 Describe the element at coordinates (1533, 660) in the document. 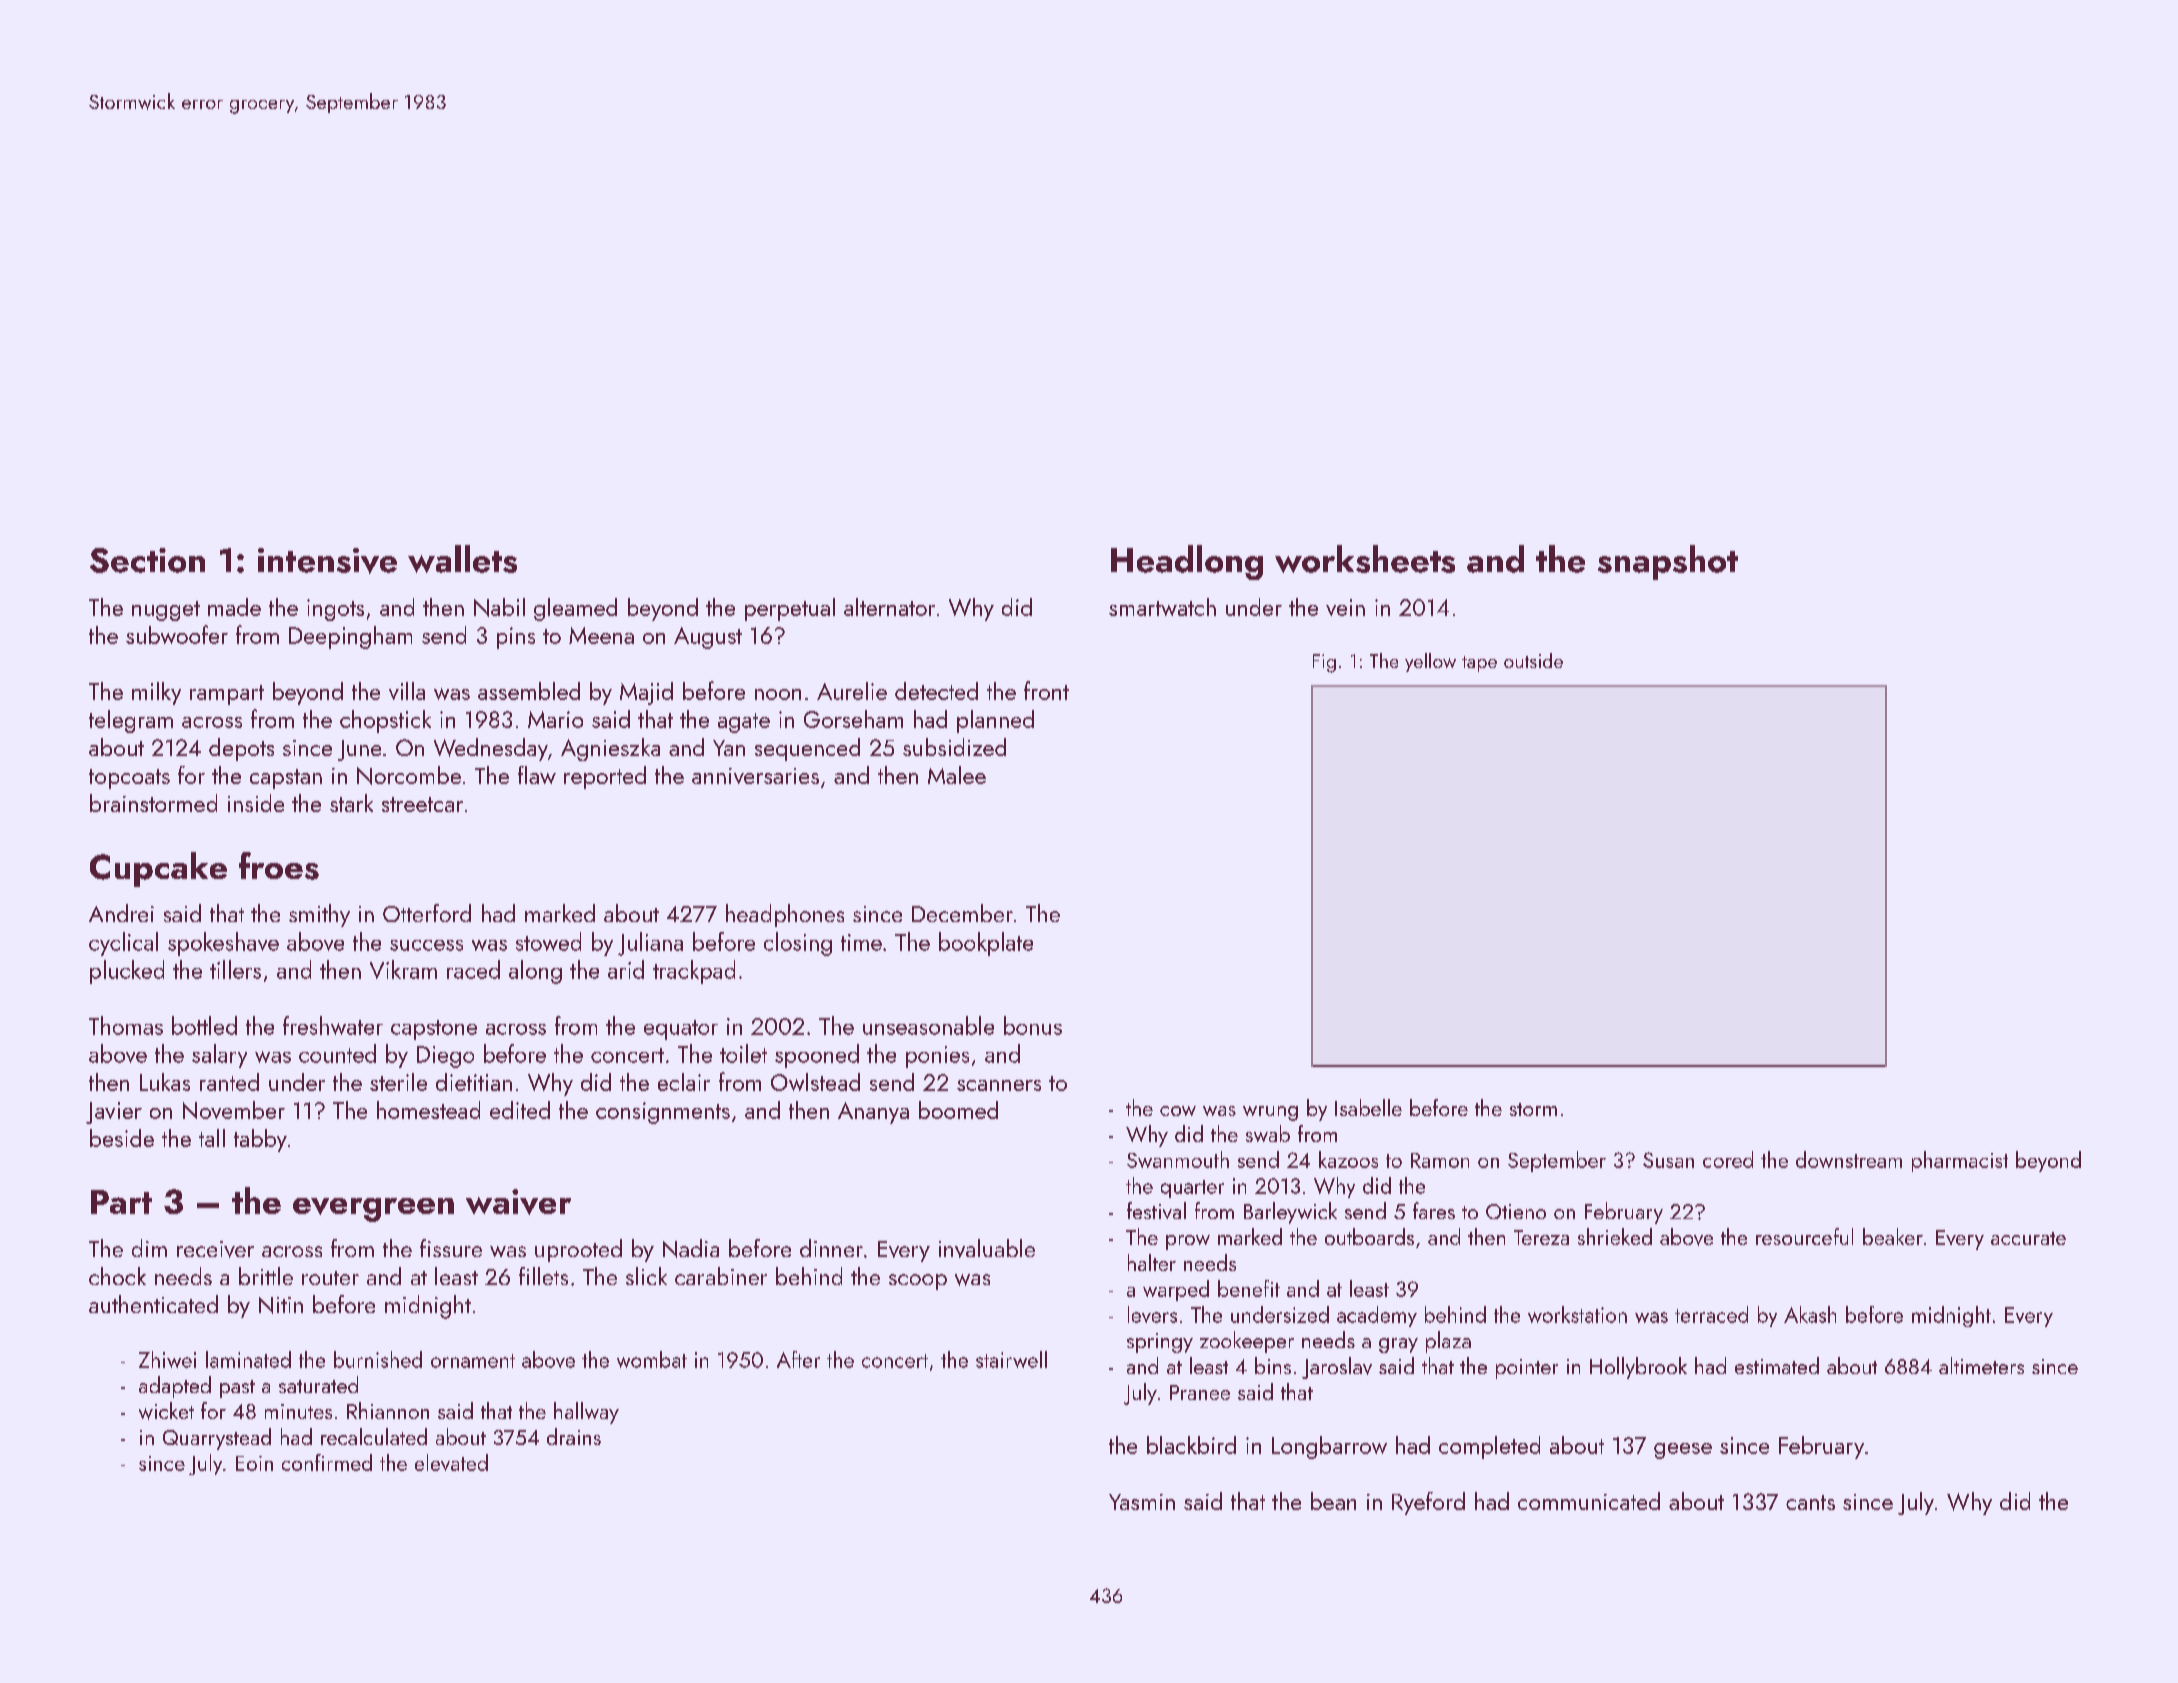

I see `outside` at that location.
